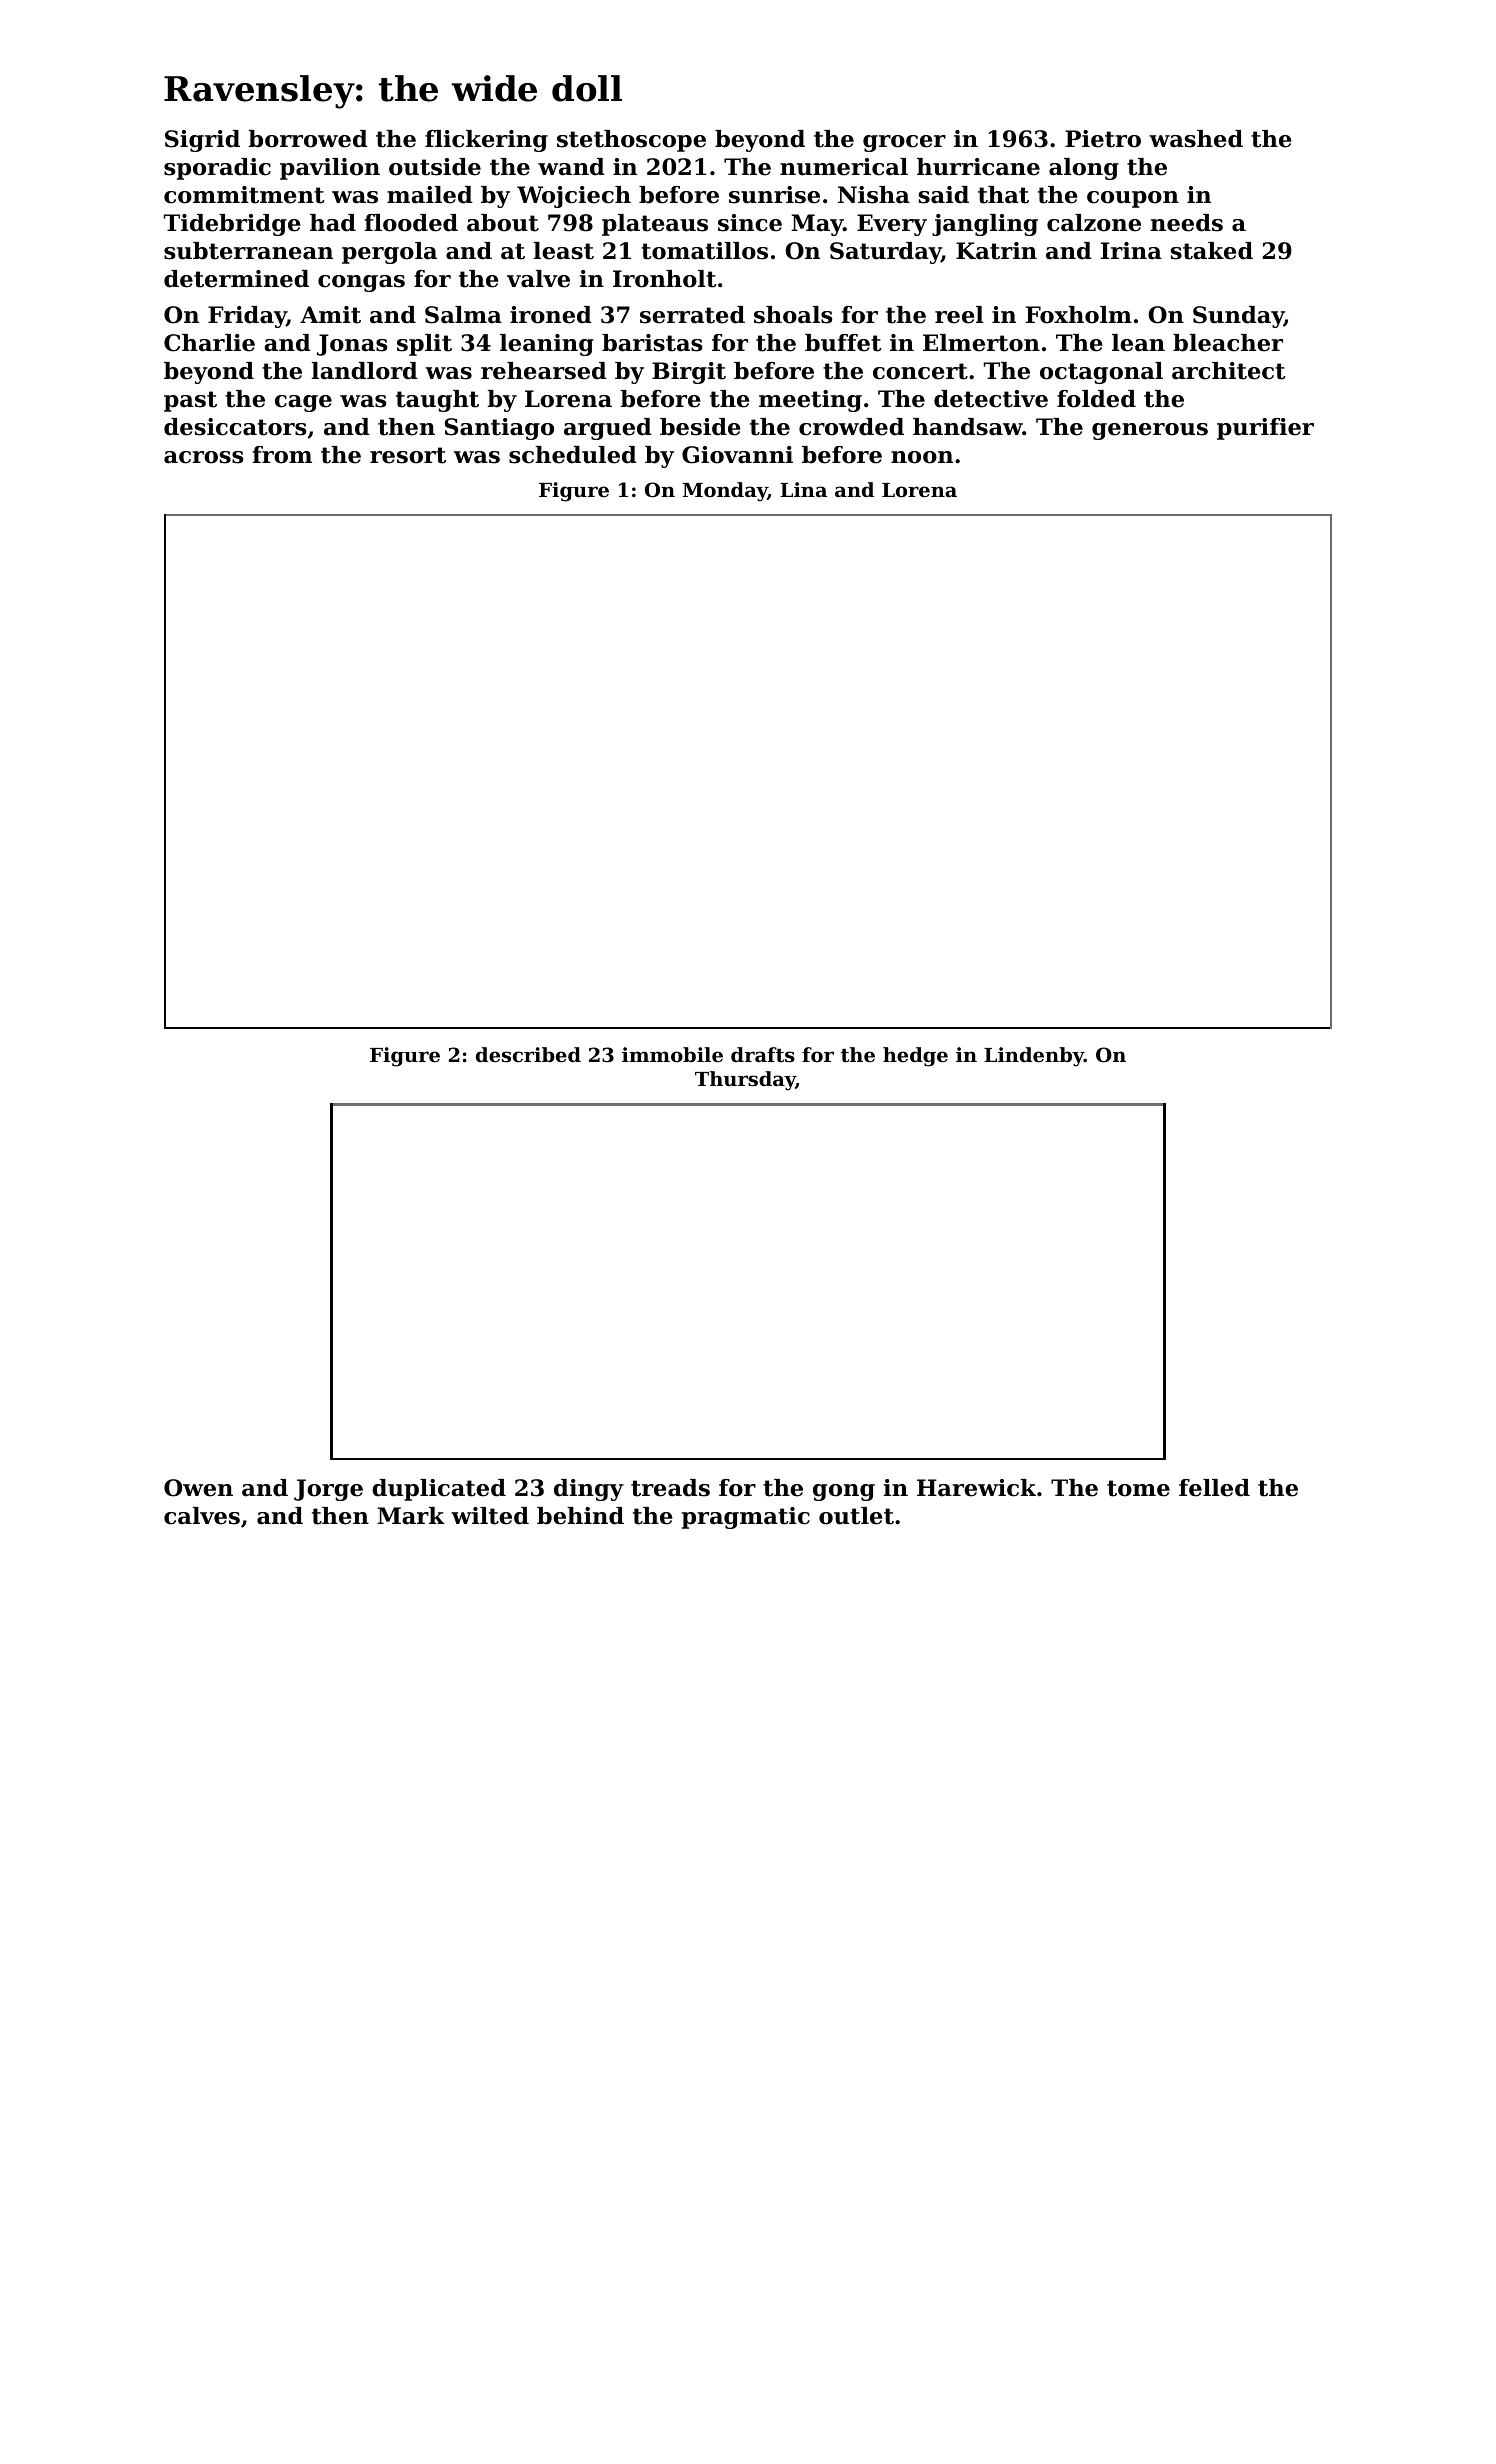 The image size is (1496, 2464). Describe the element at coordinates (198, 1488) in the screenshot. I see `Owen` at that location.
